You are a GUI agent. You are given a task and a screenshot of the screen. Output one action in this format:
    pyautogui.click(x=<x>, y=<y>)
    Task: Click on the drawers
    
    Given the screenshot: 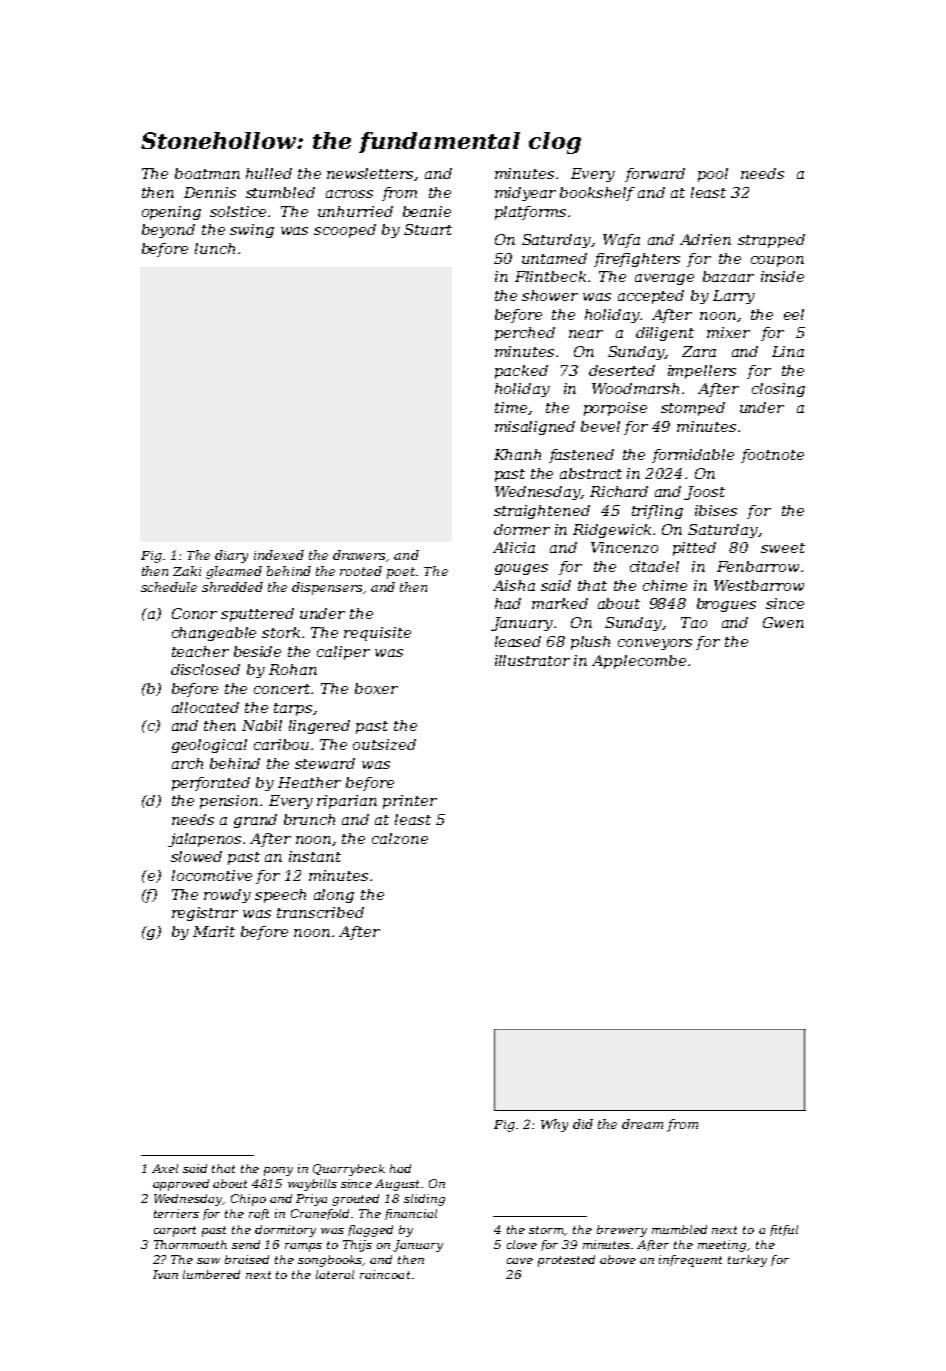 What is the action you would take?
    pyautogui.click(x=359, y=555)
